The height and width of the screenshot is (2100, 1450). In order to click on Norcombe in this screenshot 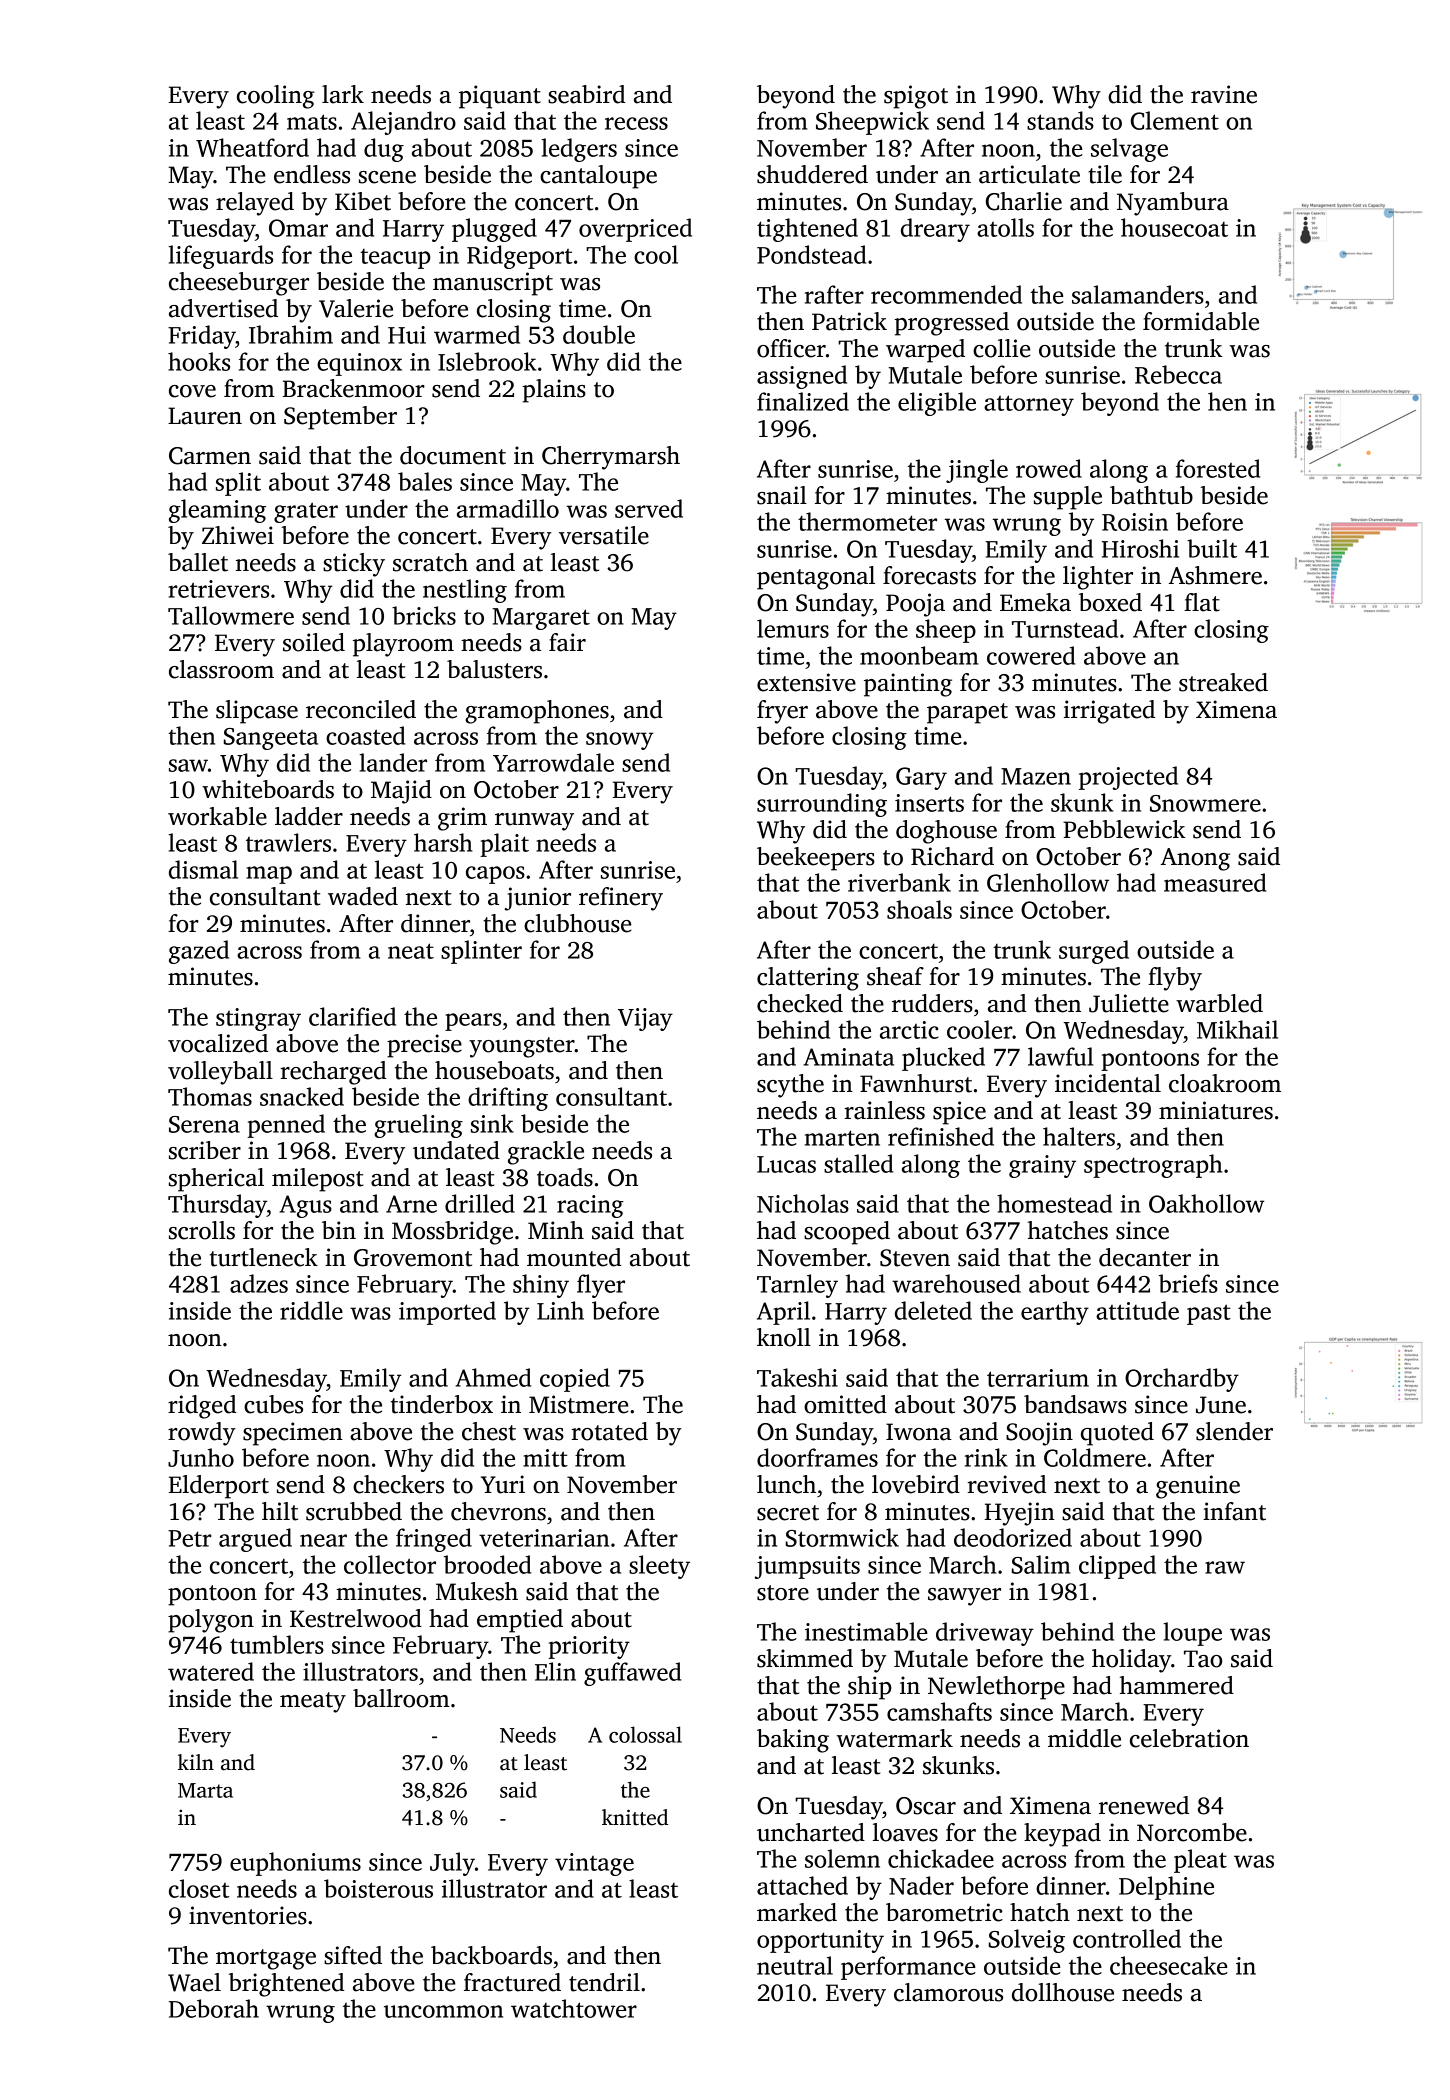, I will do `click(1192, 1832)`.
